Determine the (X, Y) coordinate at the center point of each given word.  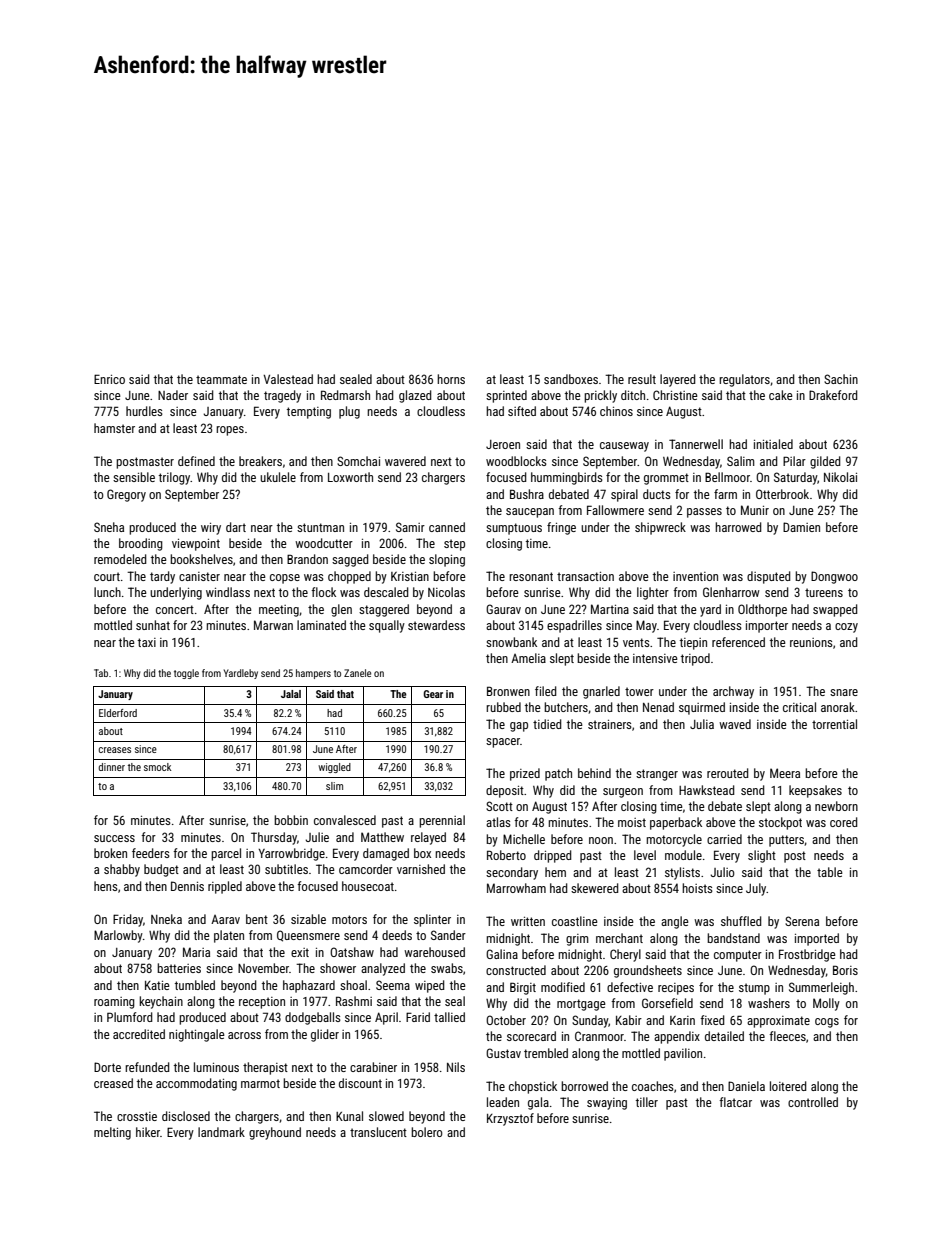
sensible (134, 477)
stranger (657, 775)
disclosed (186, 1116)
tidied (547, 724)
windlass (228, 592)
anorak (838, 707)
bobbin (291, 820)
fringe (561, 528)
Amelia (528, 658)
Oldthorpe (762, 610)
